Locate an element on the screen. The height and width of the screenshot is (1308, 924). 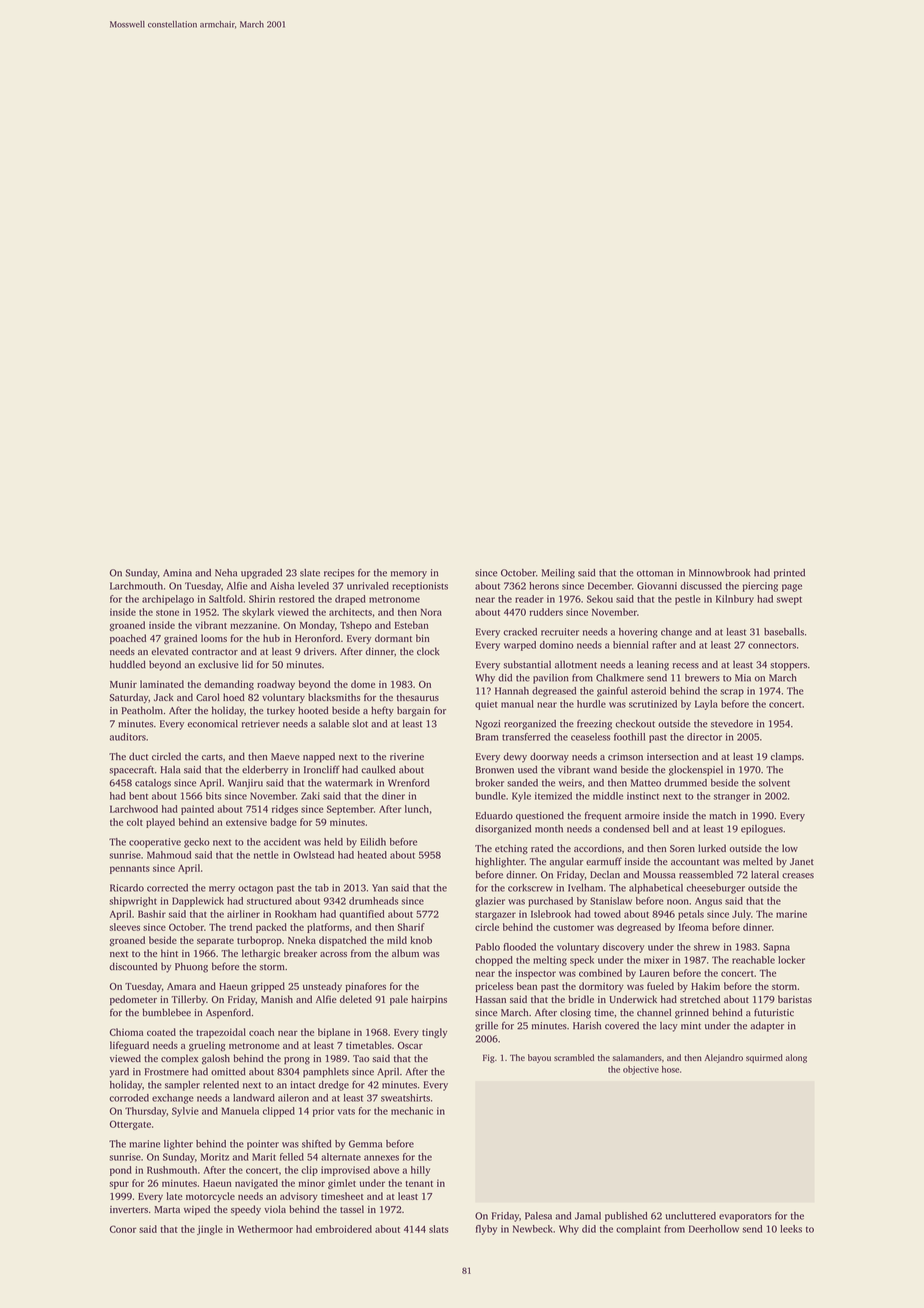
upgraded is located at coordinates (261, 574).
